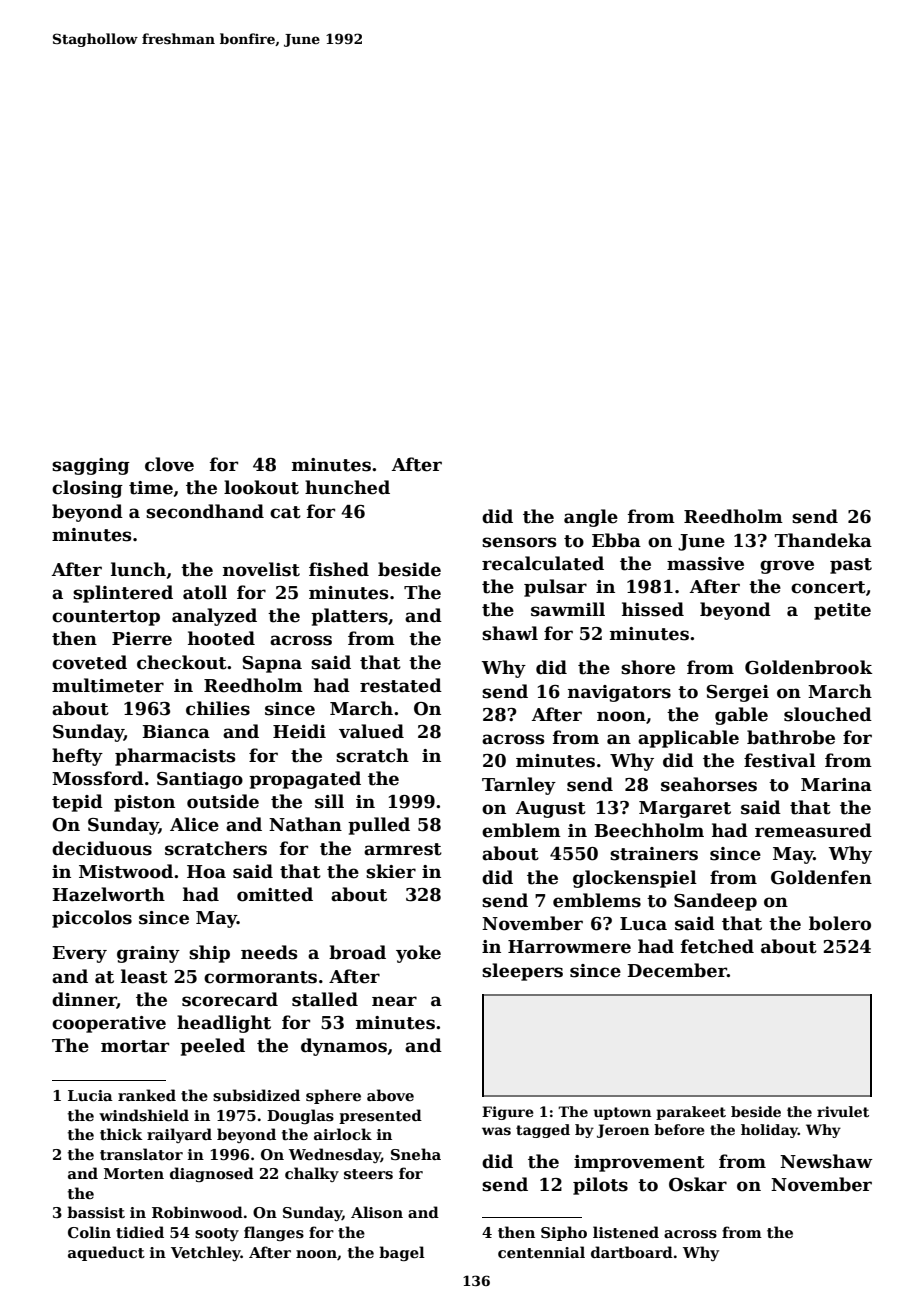 The height and width of the screenshot is (1314, 924). I want to click on ship, so click(209, 954).
